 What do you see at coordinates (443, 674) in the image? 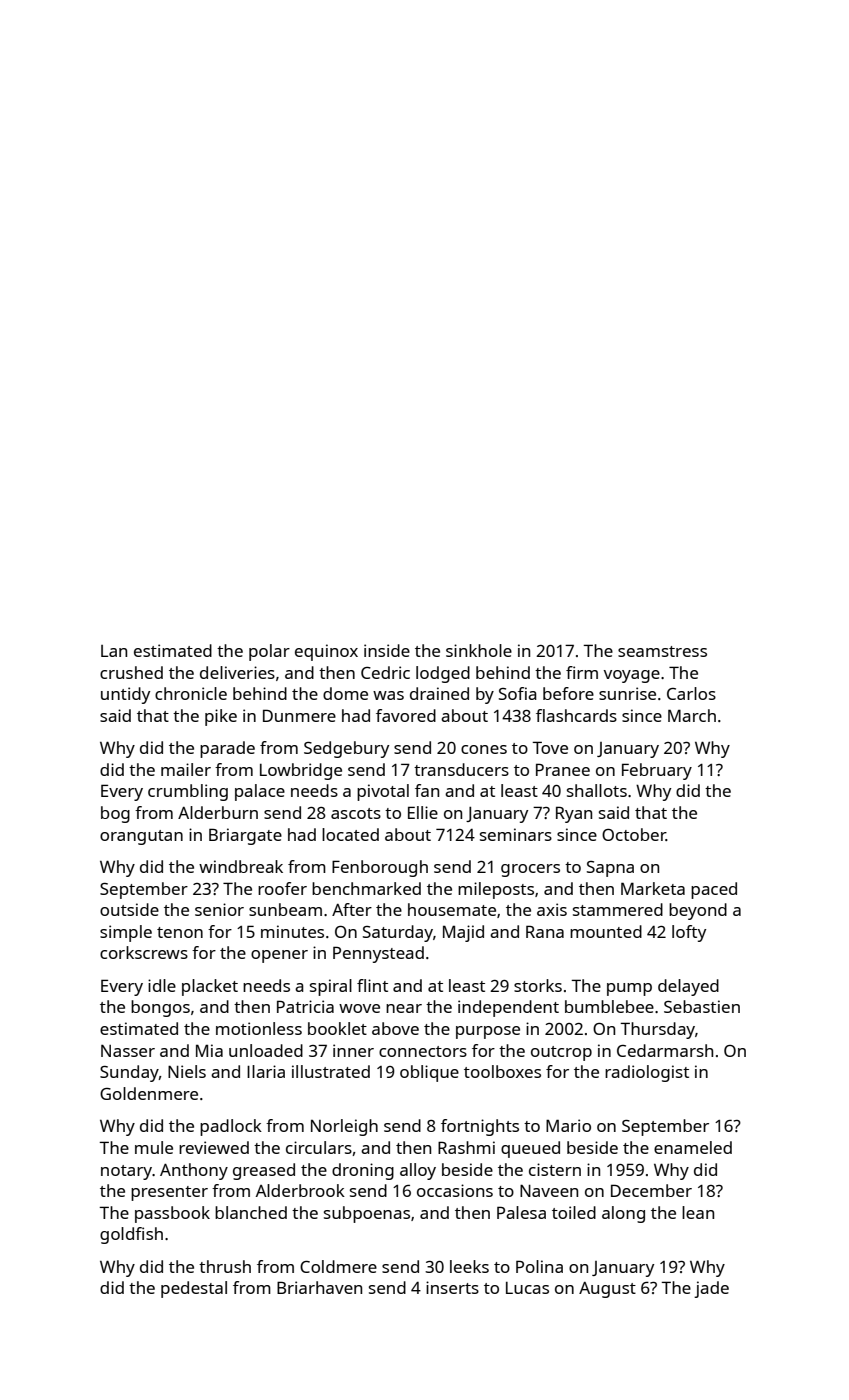
I see `lodged` at bounding box center [443, 674].
